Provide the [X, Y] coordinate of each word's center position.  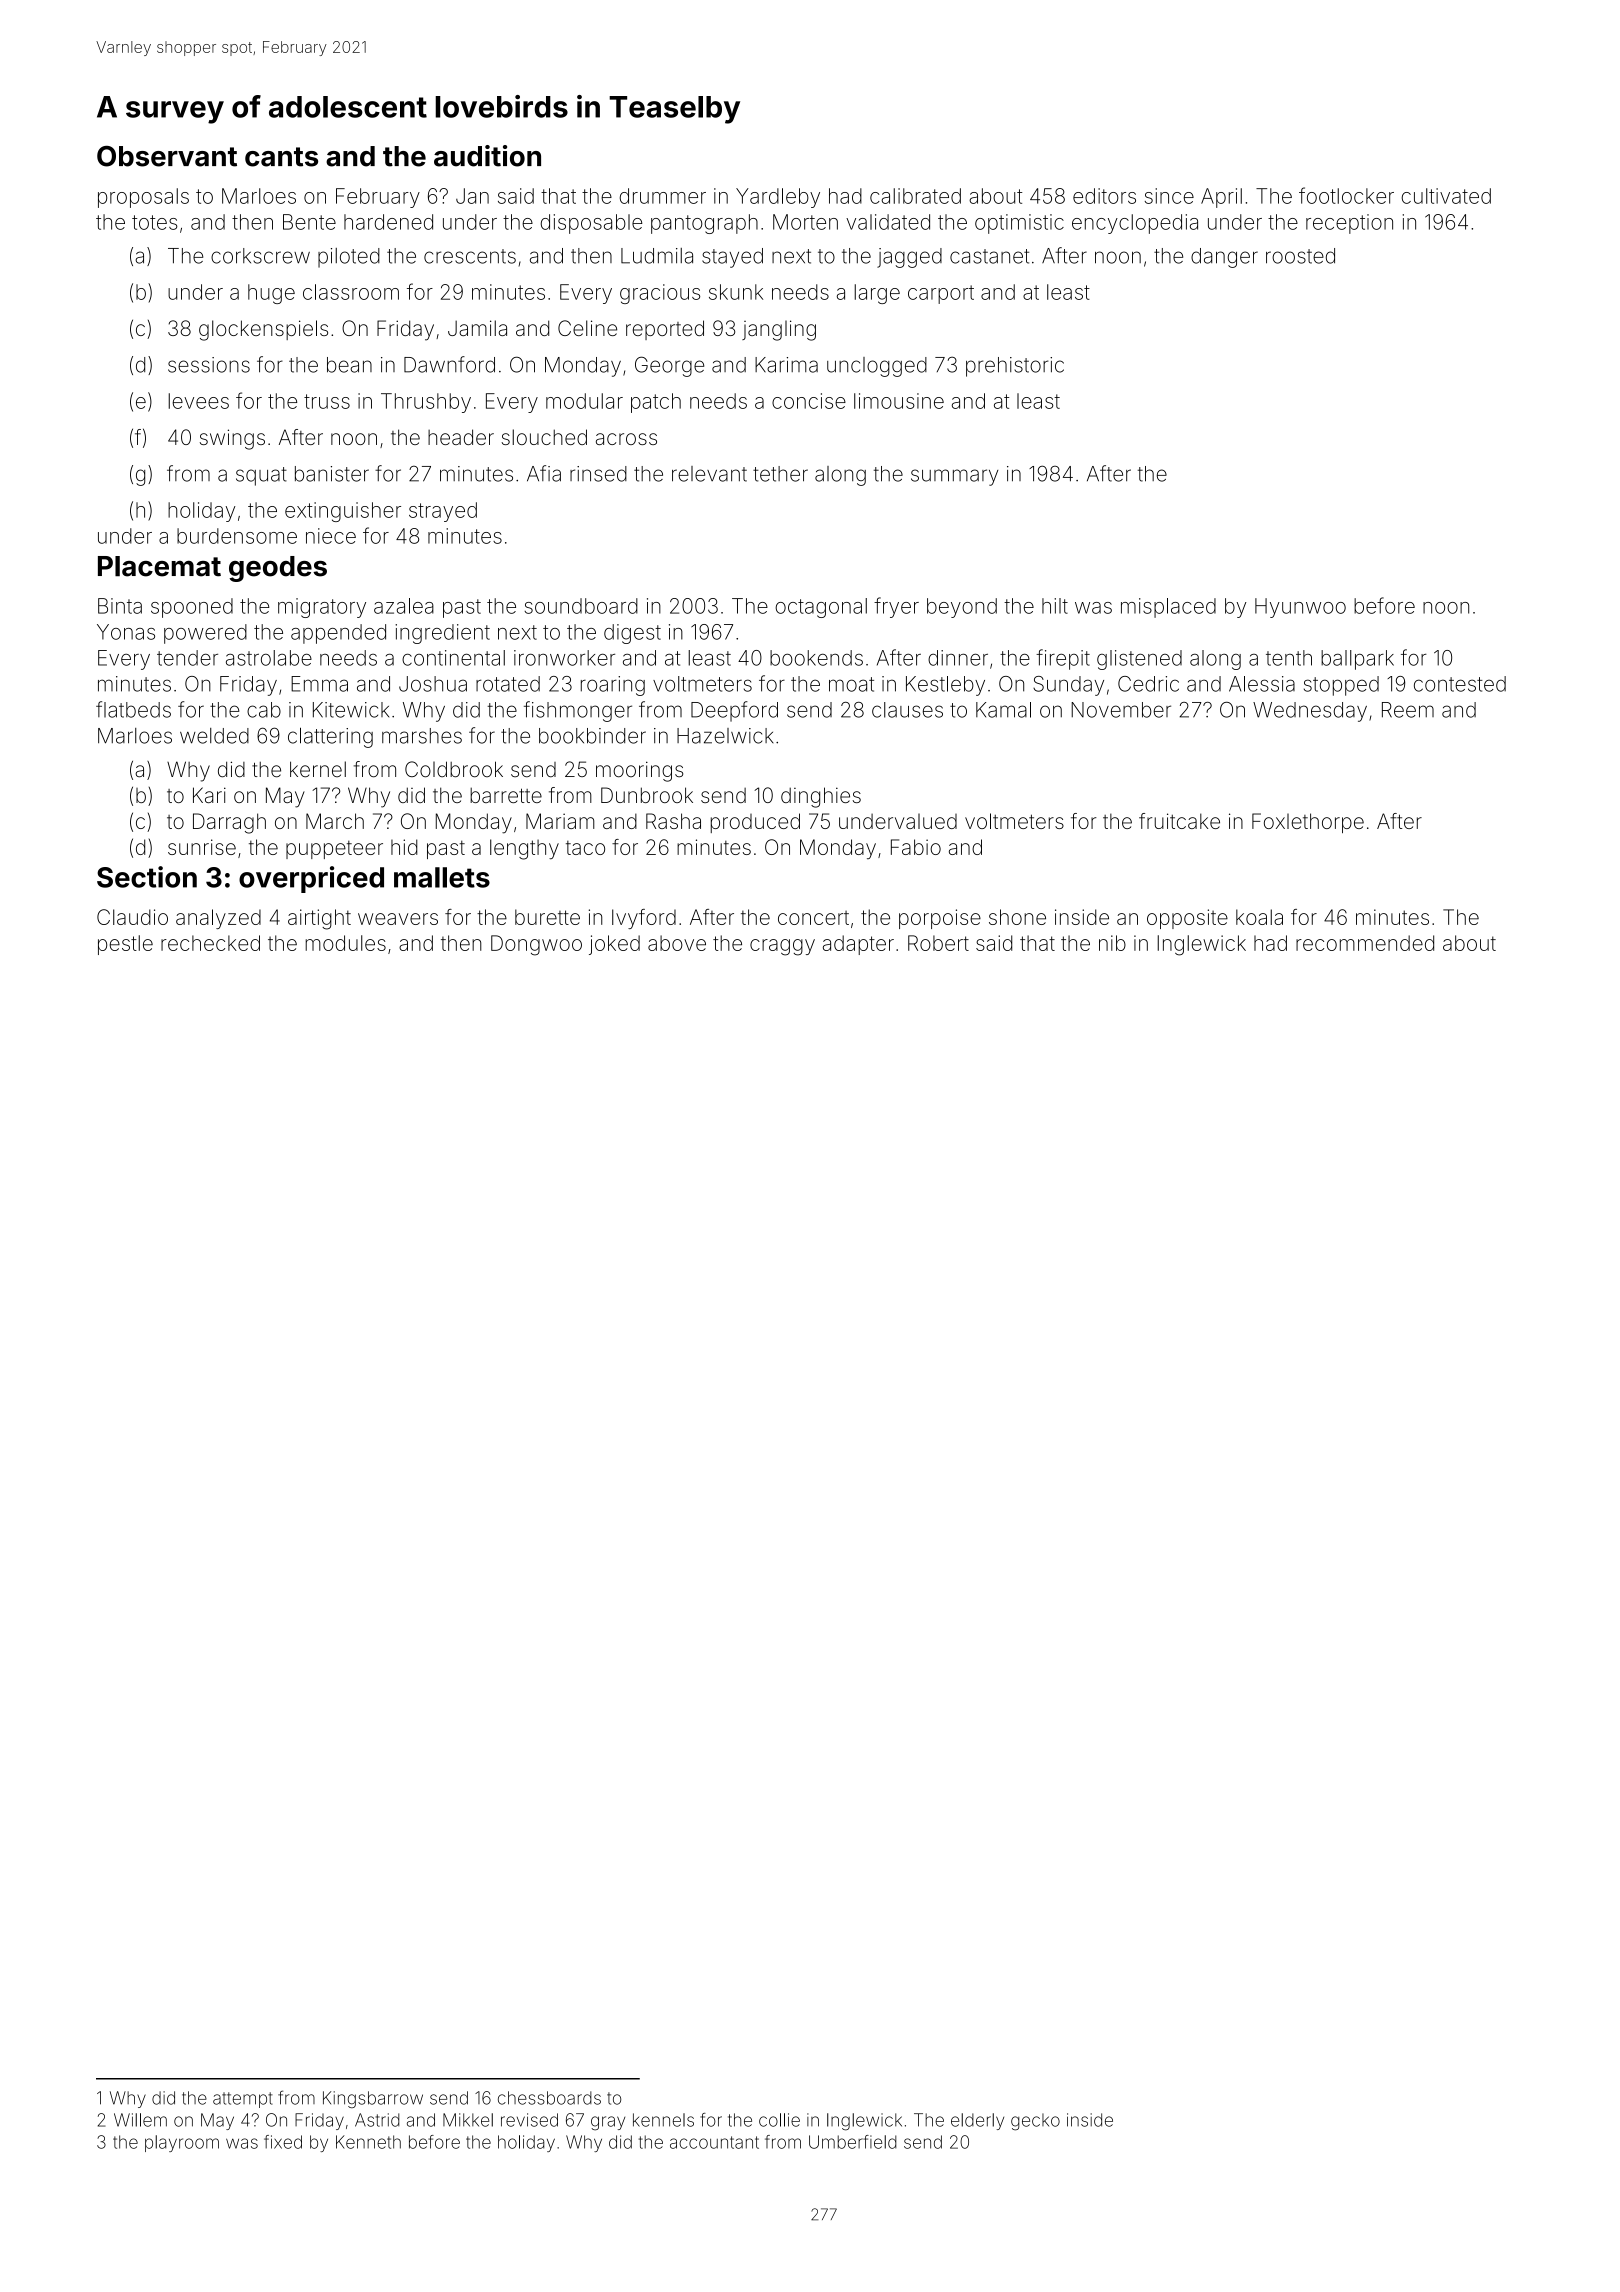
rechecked [210, 943]
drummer [662, 196]
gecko [1035, 2122]
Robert [938, 943]
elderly [977, 2121]
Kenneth [368, 2142]
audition [487, 156]
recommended [1365, 943]
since [1169, 196]
